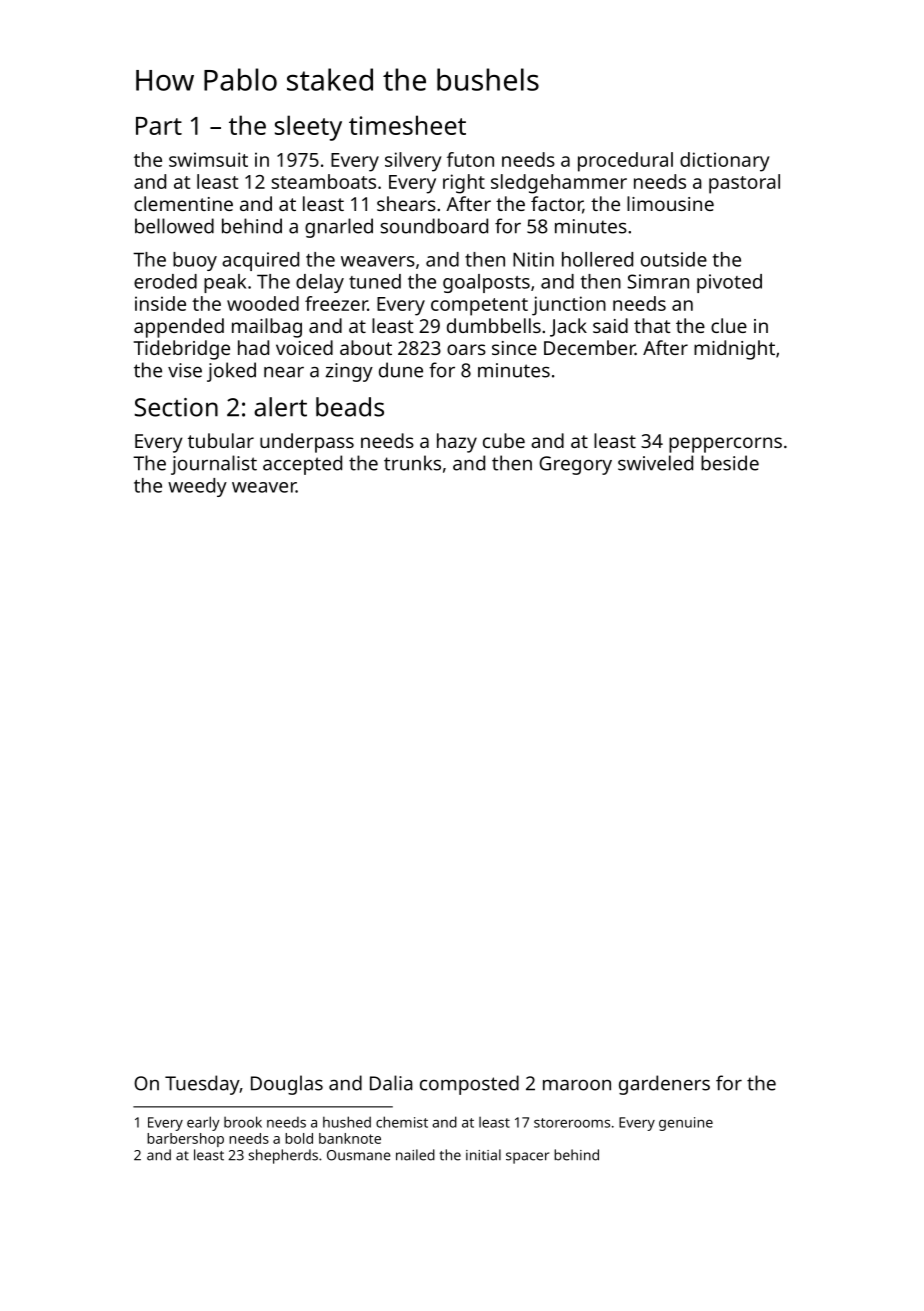 The image size is (924, 1311). What do you see at coordinates (197, 487) in the screenshot?
I see `weedy` at bounding box center [197, 487].
